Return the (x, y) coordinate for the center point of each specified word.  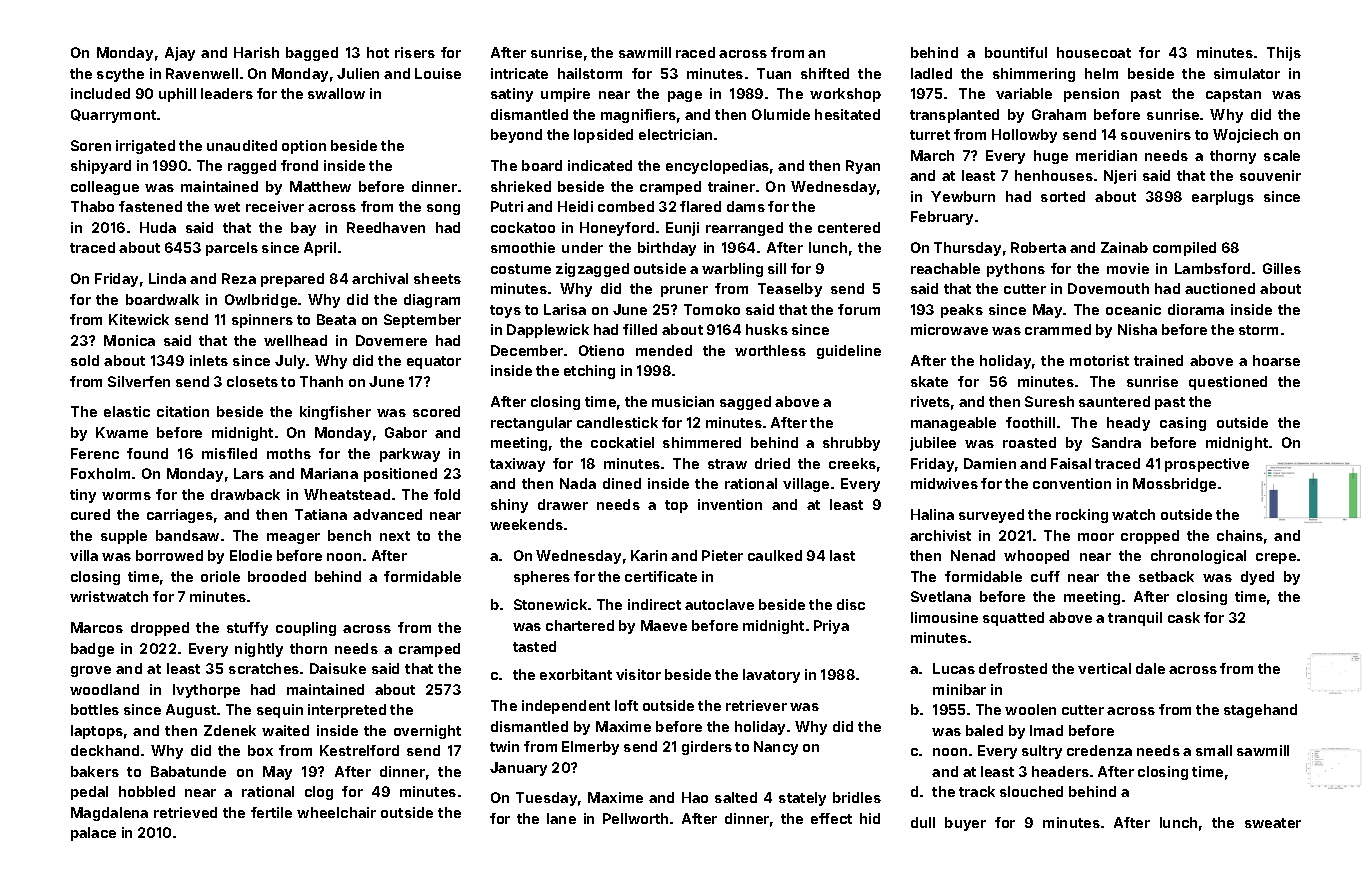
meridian (1106, 155)
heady (1128, 424)
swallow (336, 93)
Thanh (321, 381)
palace (93, 834)
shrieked (521, 186)
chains (1240, 535)
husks (767, 329)
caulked (775, 555)
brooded (277, 576)
